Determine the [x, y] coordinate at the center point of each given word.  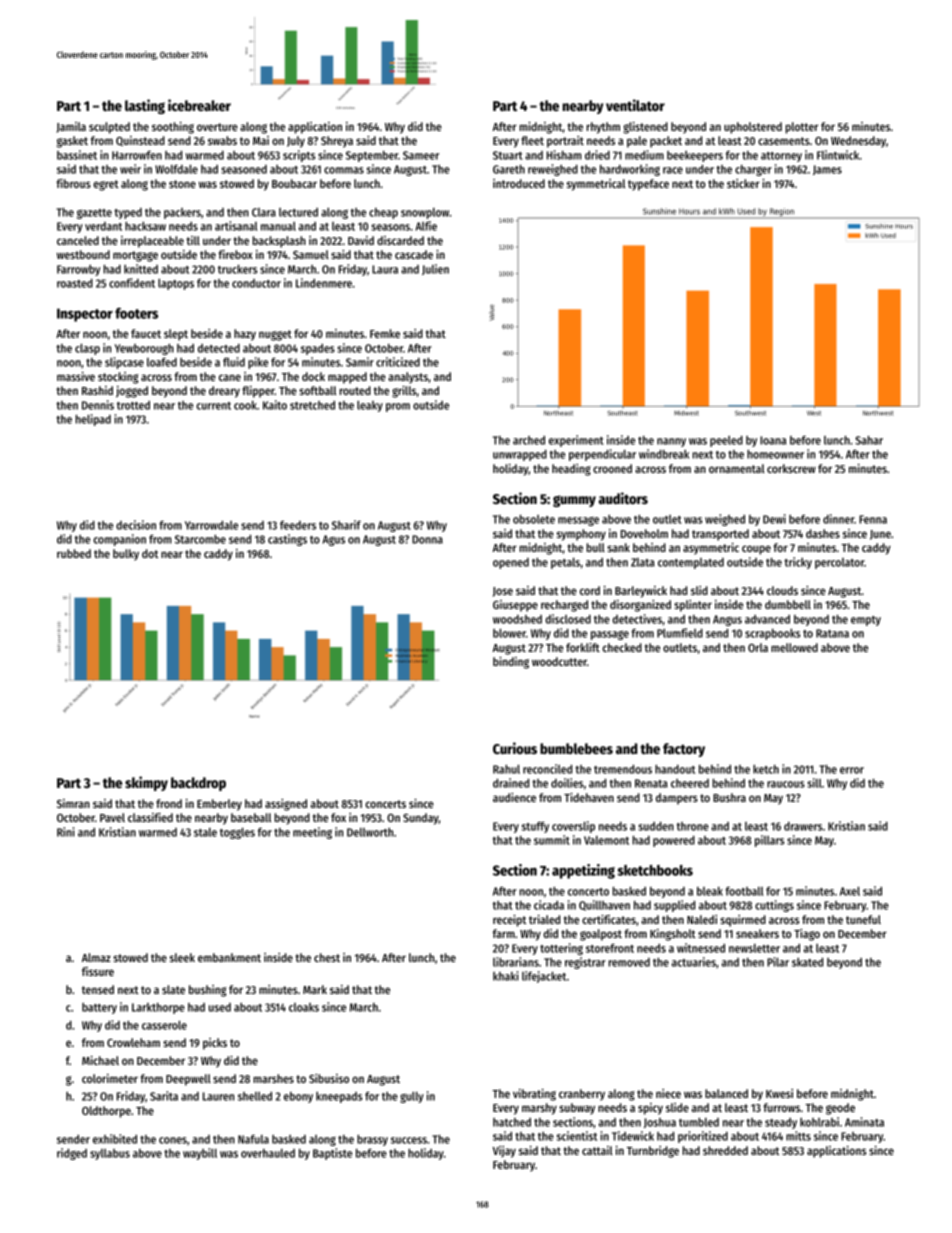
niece [668, 1093]
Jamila [71, 127]
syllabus [110, 1154]
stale [205, 832]
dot [150, 553]
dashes [823, 533]
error [852, 770]
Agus [333, 540]
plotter [802, 128]
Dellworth [370, 832]
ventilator [635, 105]
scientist [577, 1136]
